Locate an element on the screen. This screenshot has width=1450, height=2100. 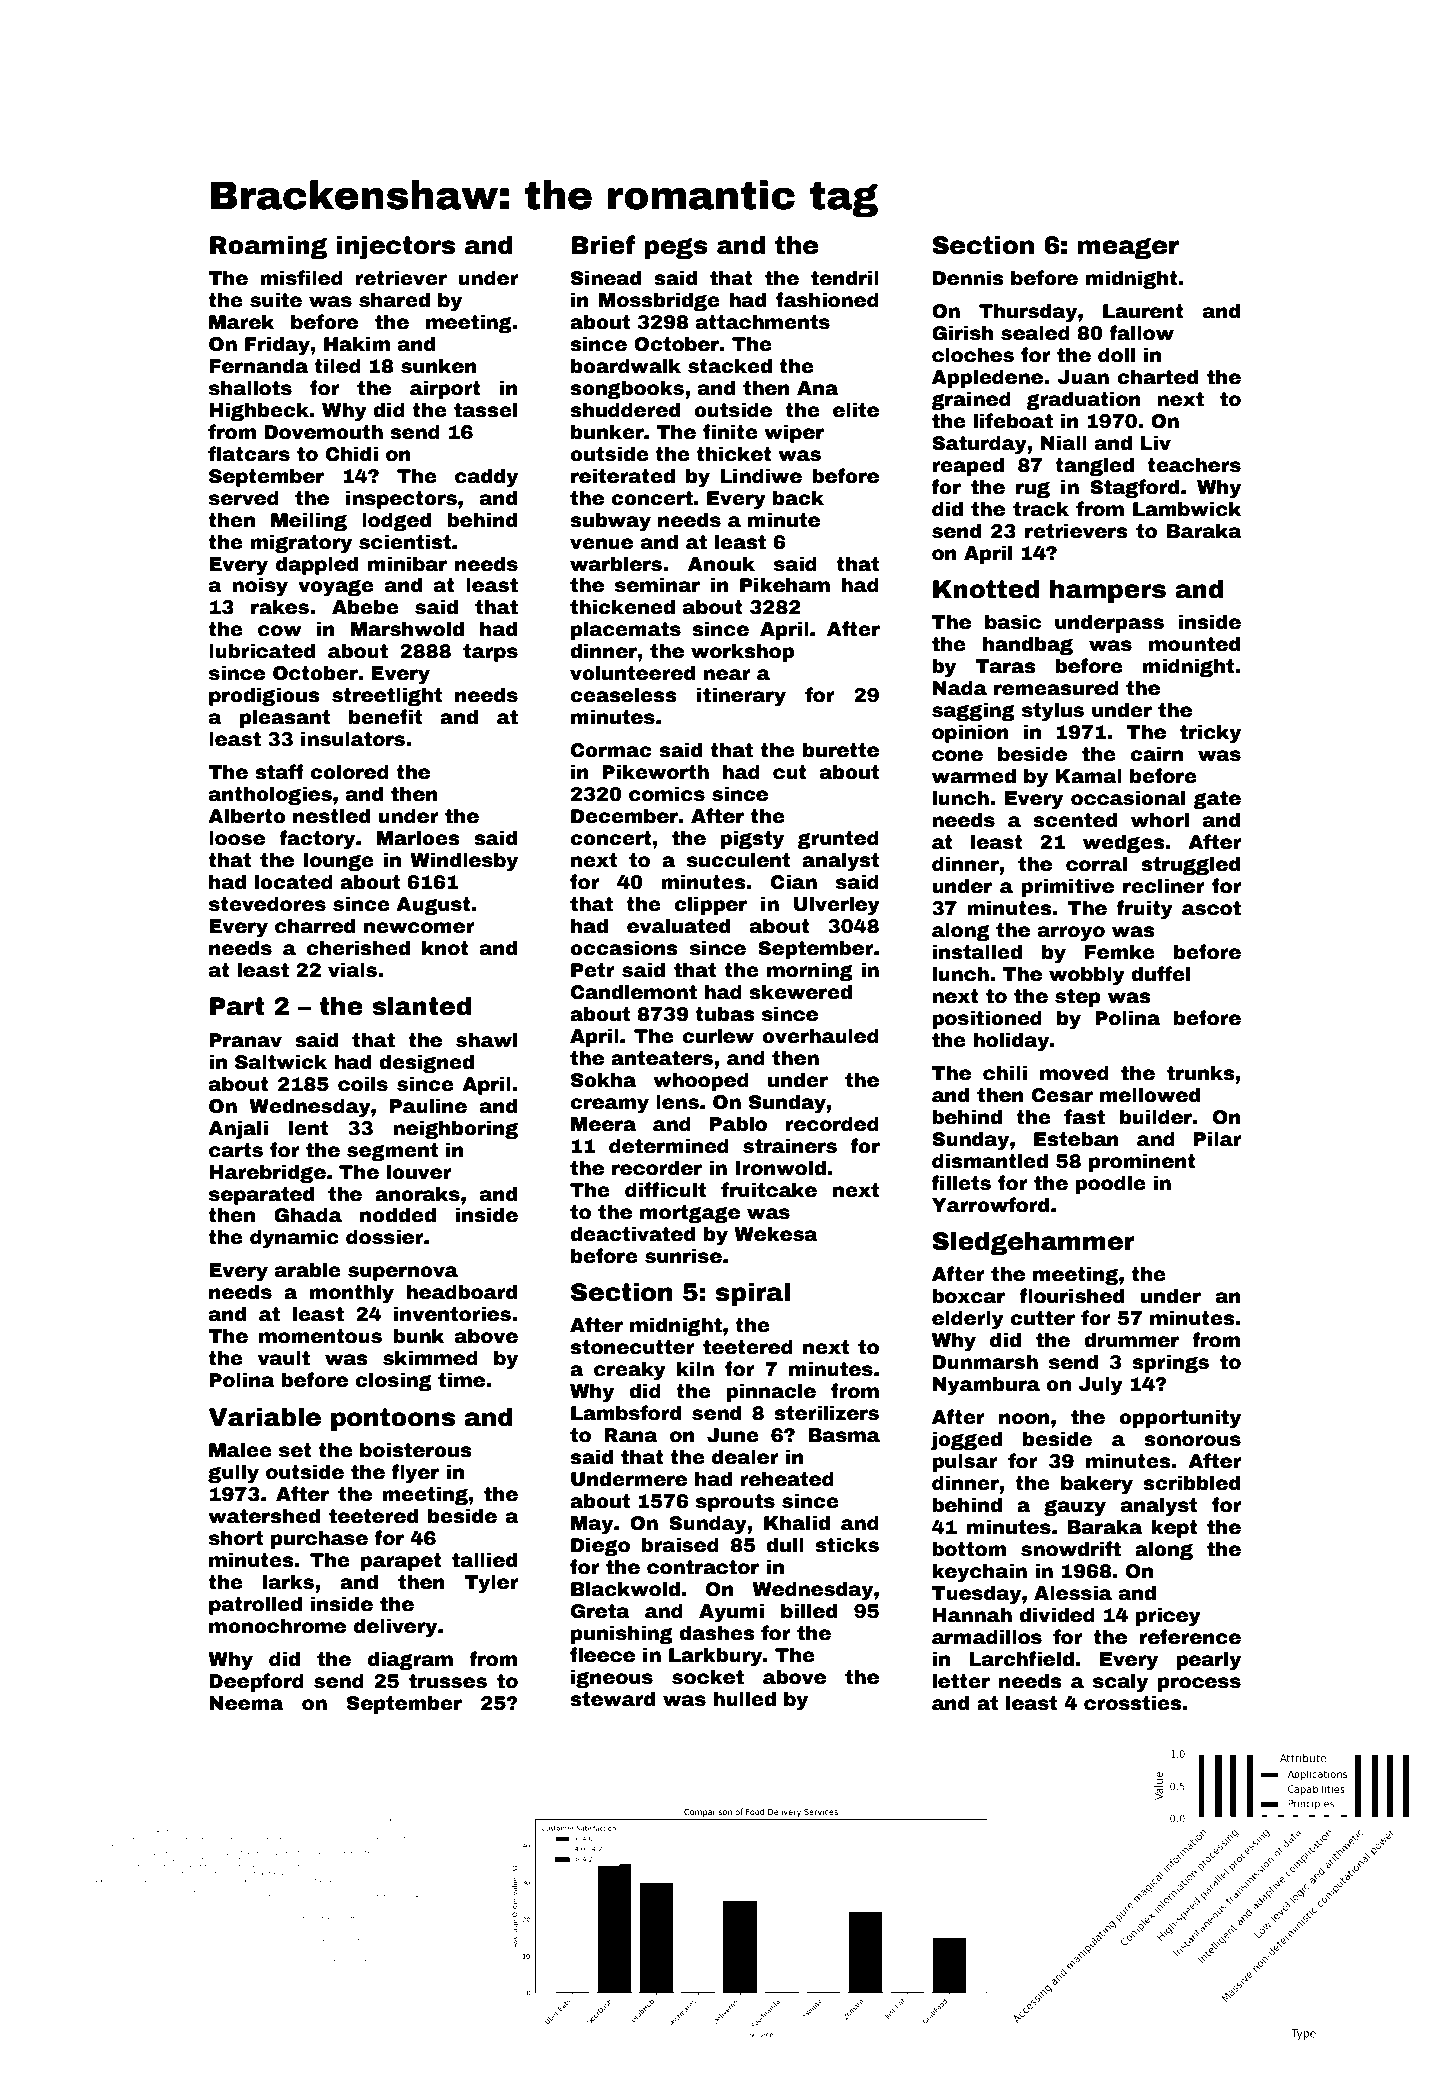
Neema is located at coordinates (246, 1703).
